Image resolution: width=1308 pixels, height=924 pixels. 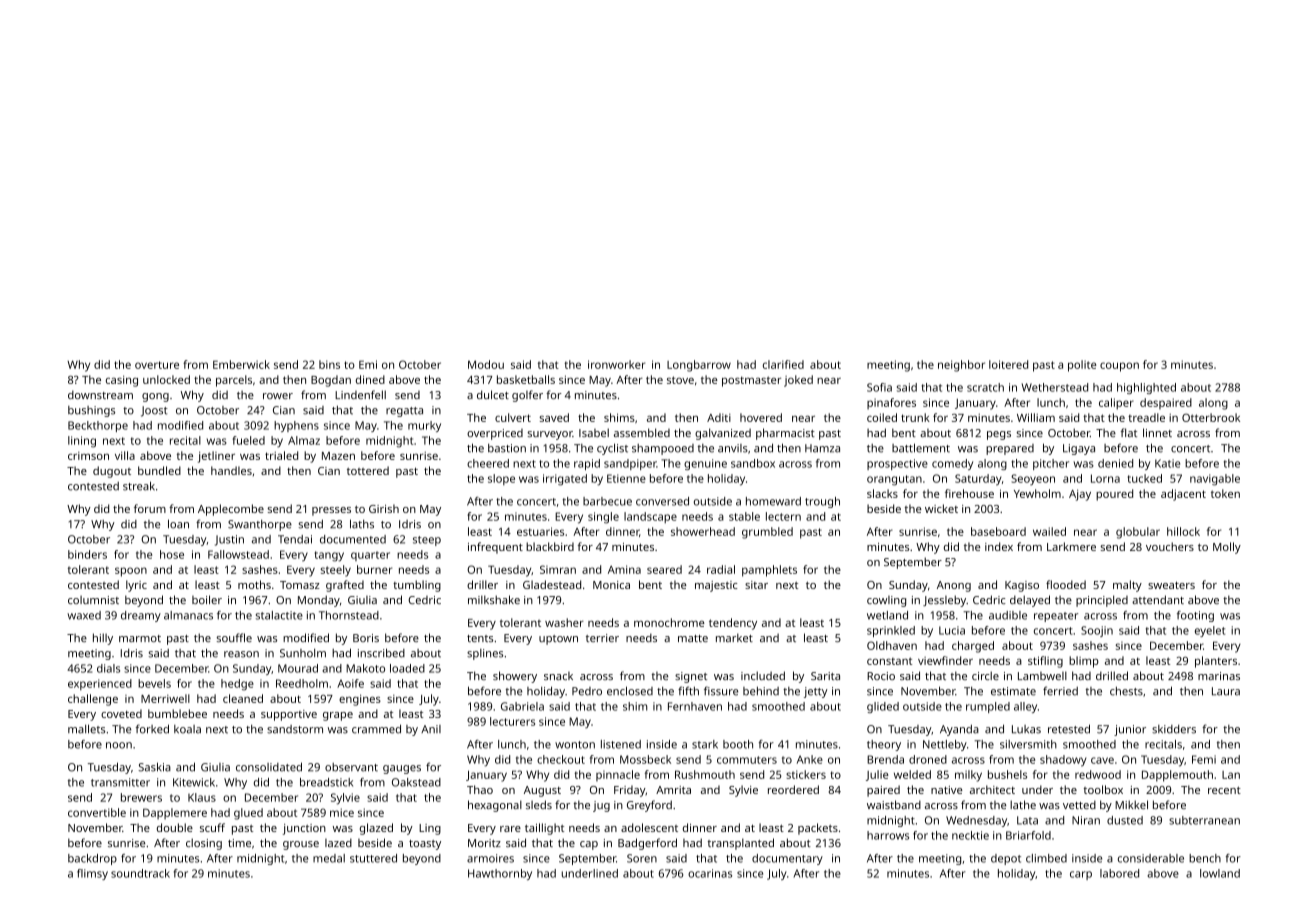 I want to click on hovered, so click(x=761, y=417).
